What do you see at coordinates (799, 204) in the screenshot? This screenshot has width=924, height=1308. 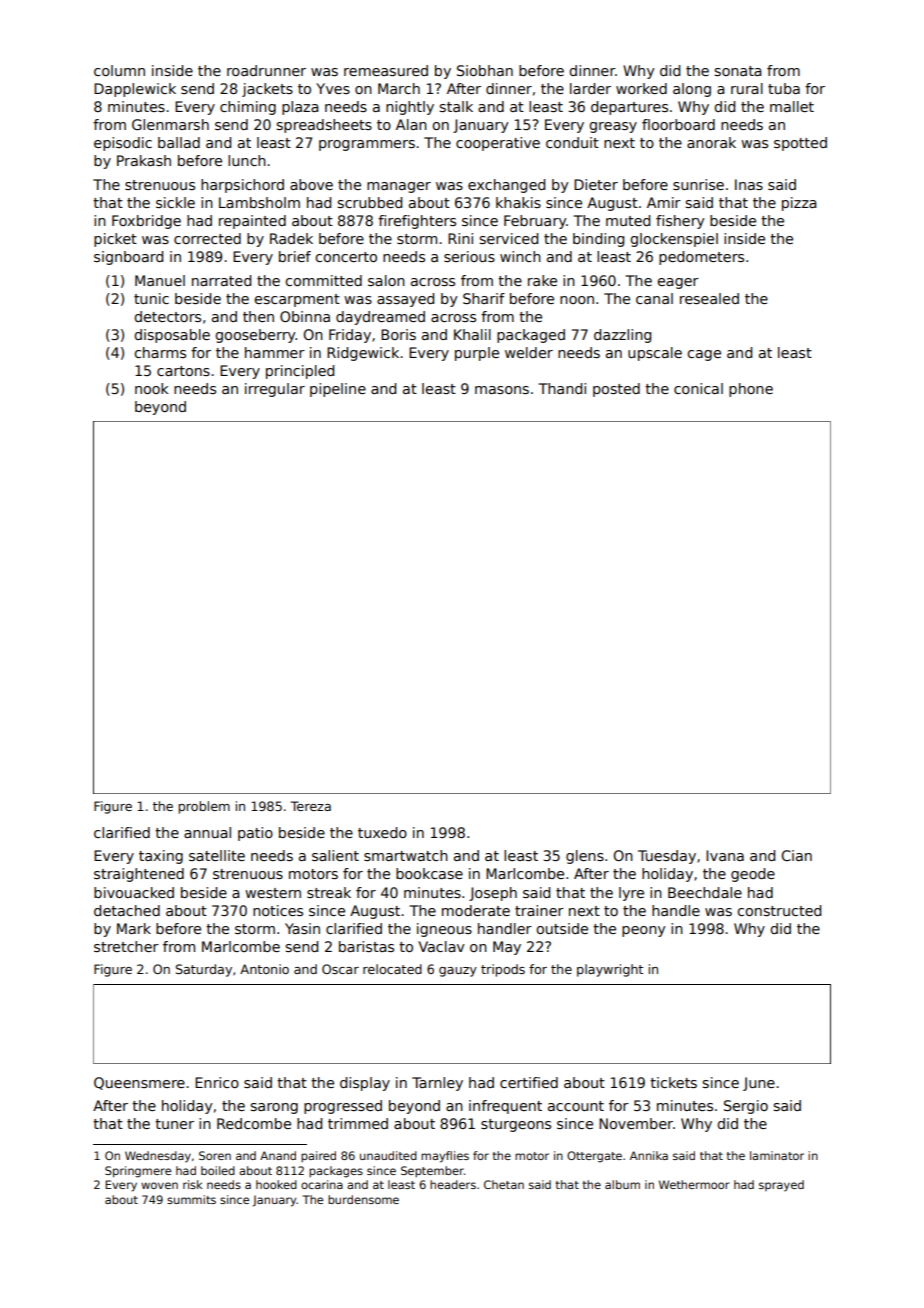 I see `pizza` at bounding box center [799, 204].
